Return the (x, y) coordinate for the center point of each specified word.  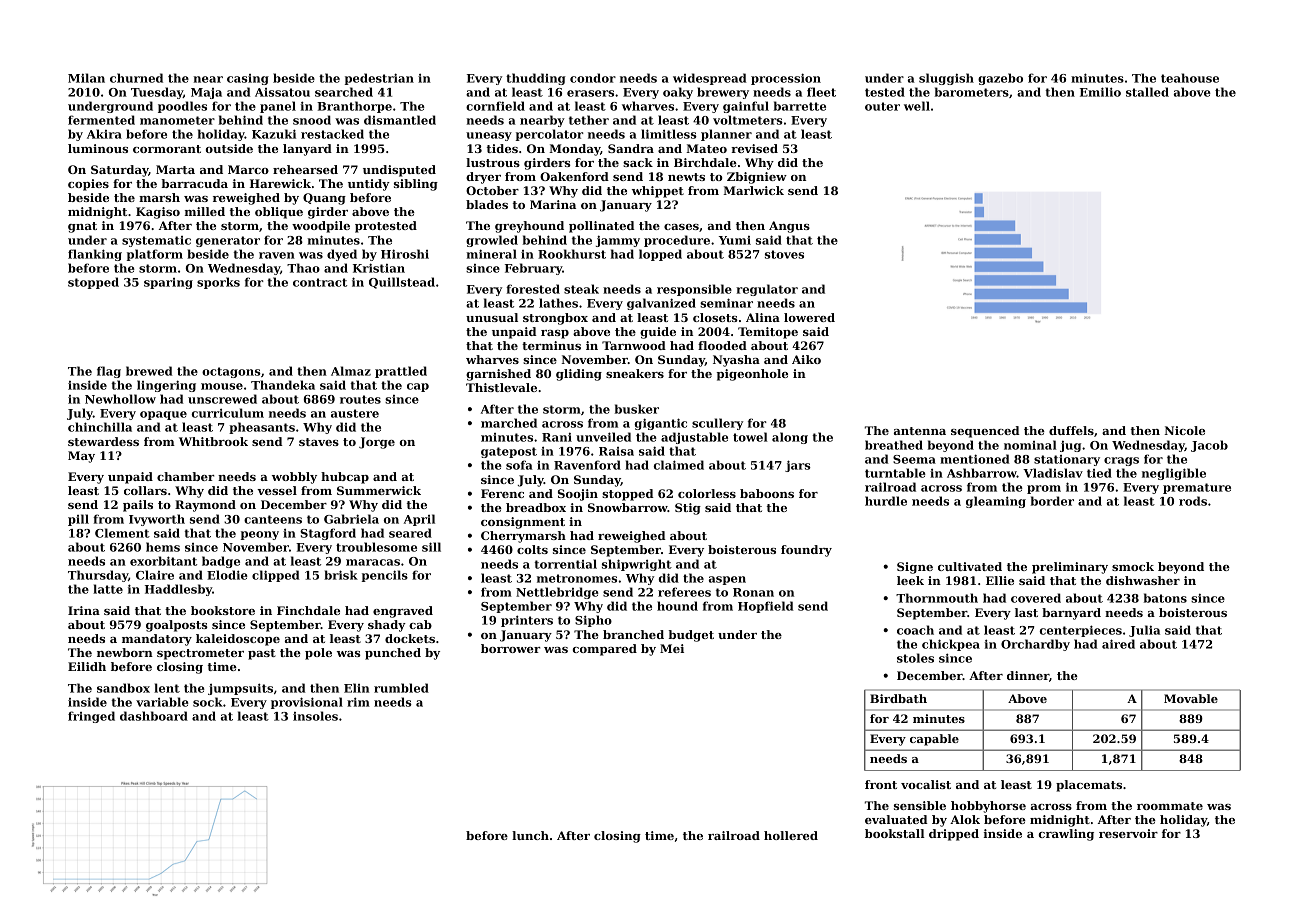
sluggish (946, 79)
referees (684, 592)
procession (786, 79)
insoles (315, 716)
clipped (276, 576)
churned (136, 78)
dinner (1028, 675)
